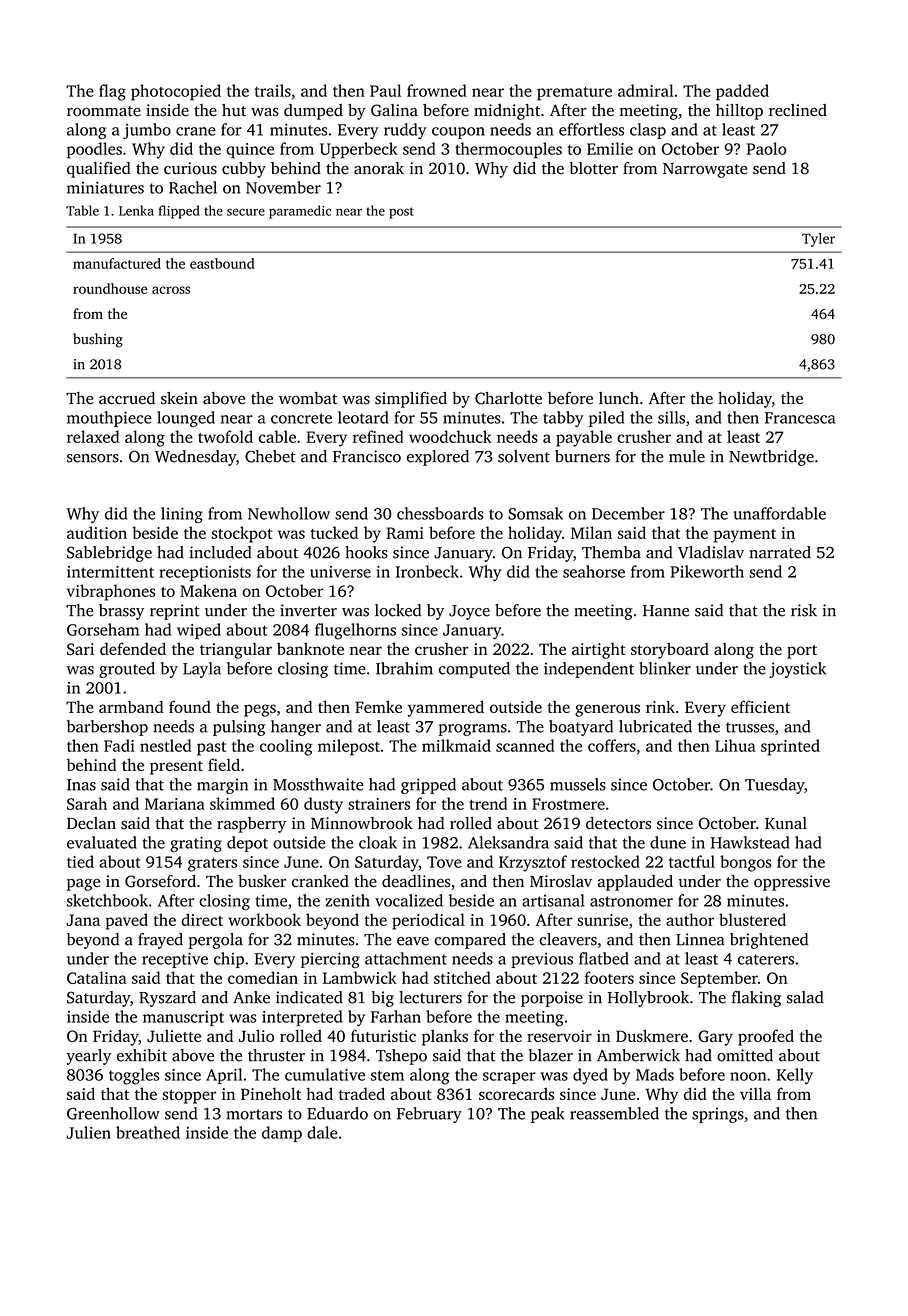  I want to click on eastbound, so click(222, 263).
